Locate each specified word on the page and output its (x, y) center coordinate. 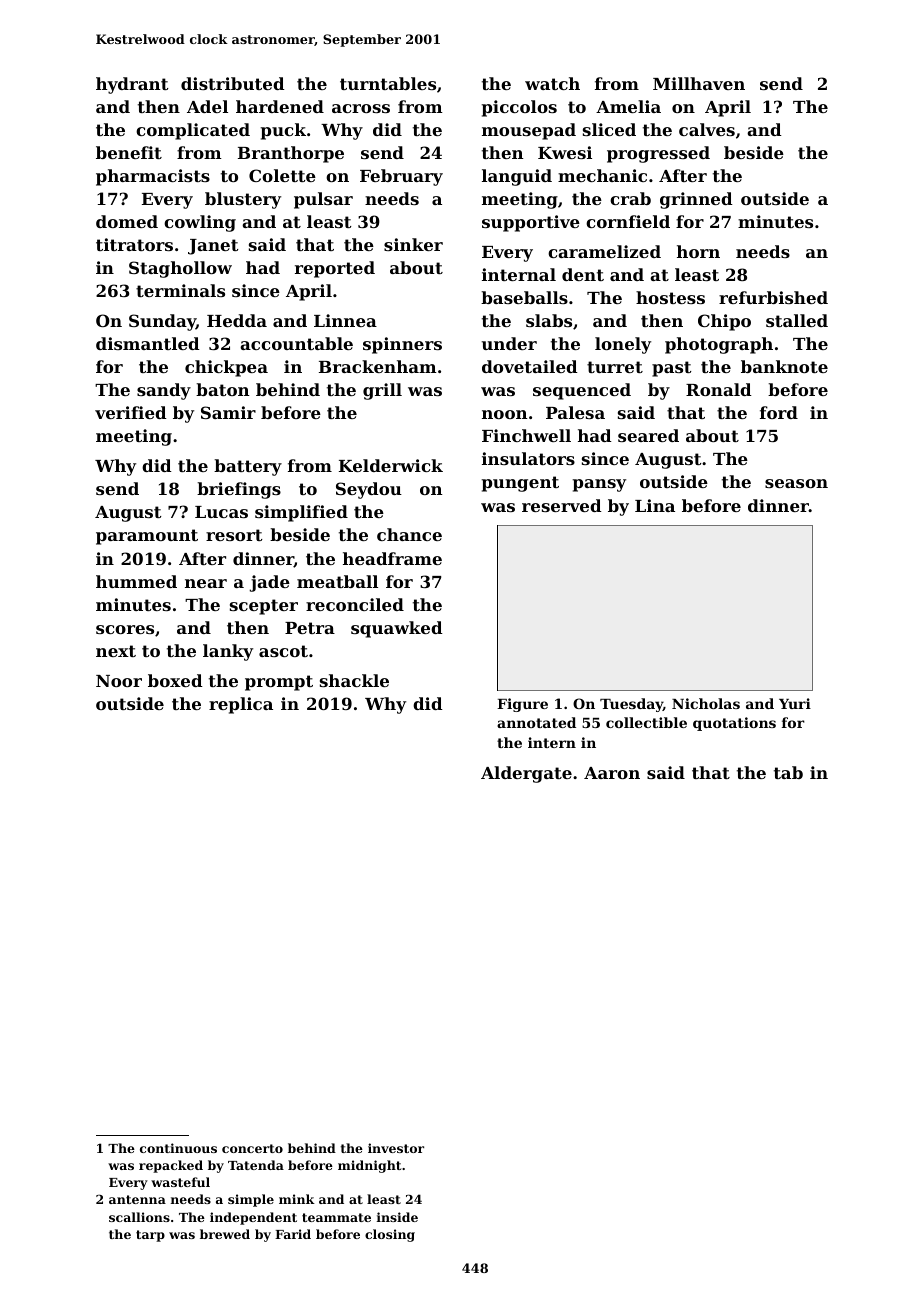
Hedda (237, 320)
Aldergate (526, 774)
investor (396, 1148)
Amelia (628, 106)
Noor (119, 681)
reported (335, 269)
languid (517, 177)
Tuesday (631, 705)
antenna (137, 1199)
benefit (129, 152)
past (672, 369)
